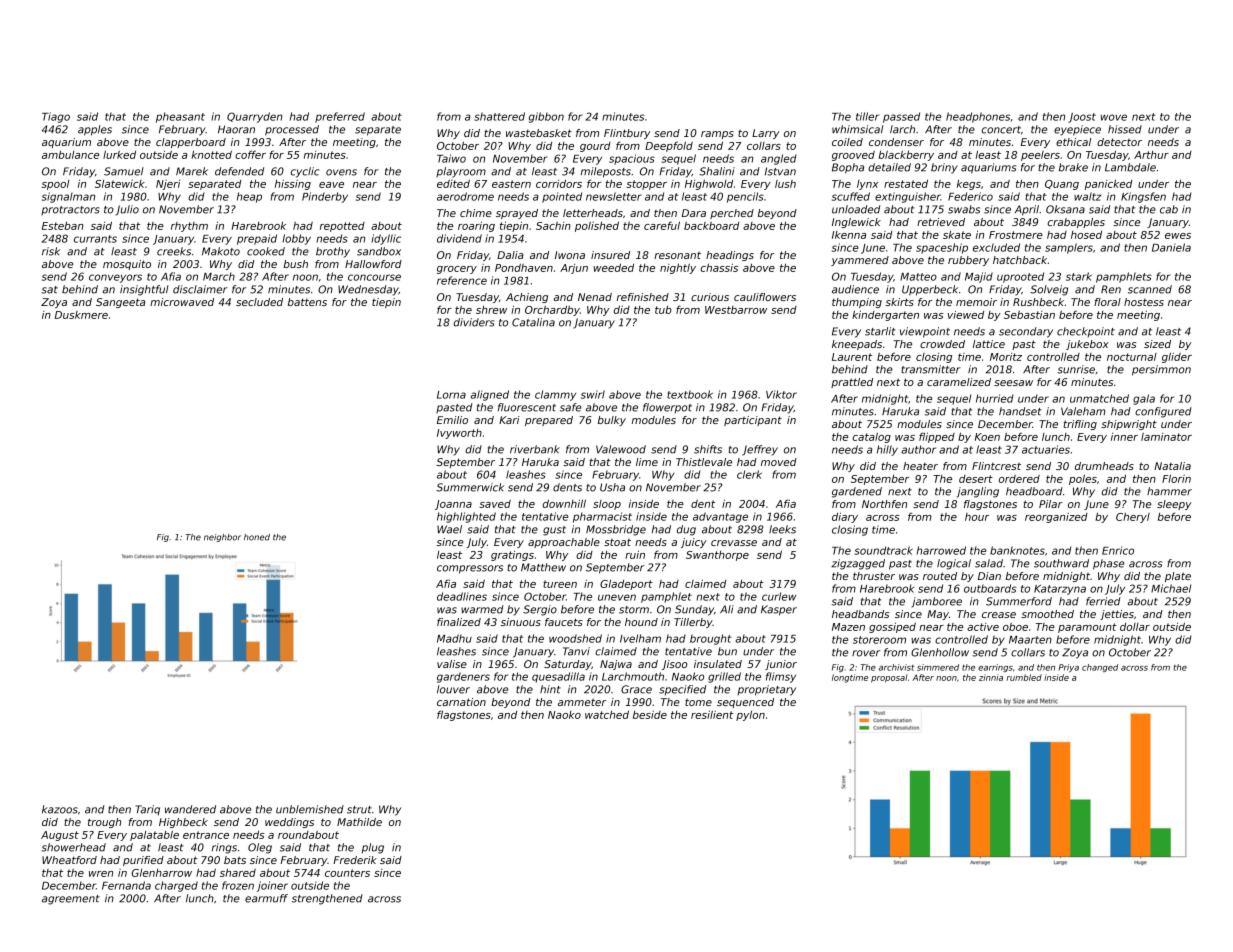  I want to click on reference, so click(462, 280).
